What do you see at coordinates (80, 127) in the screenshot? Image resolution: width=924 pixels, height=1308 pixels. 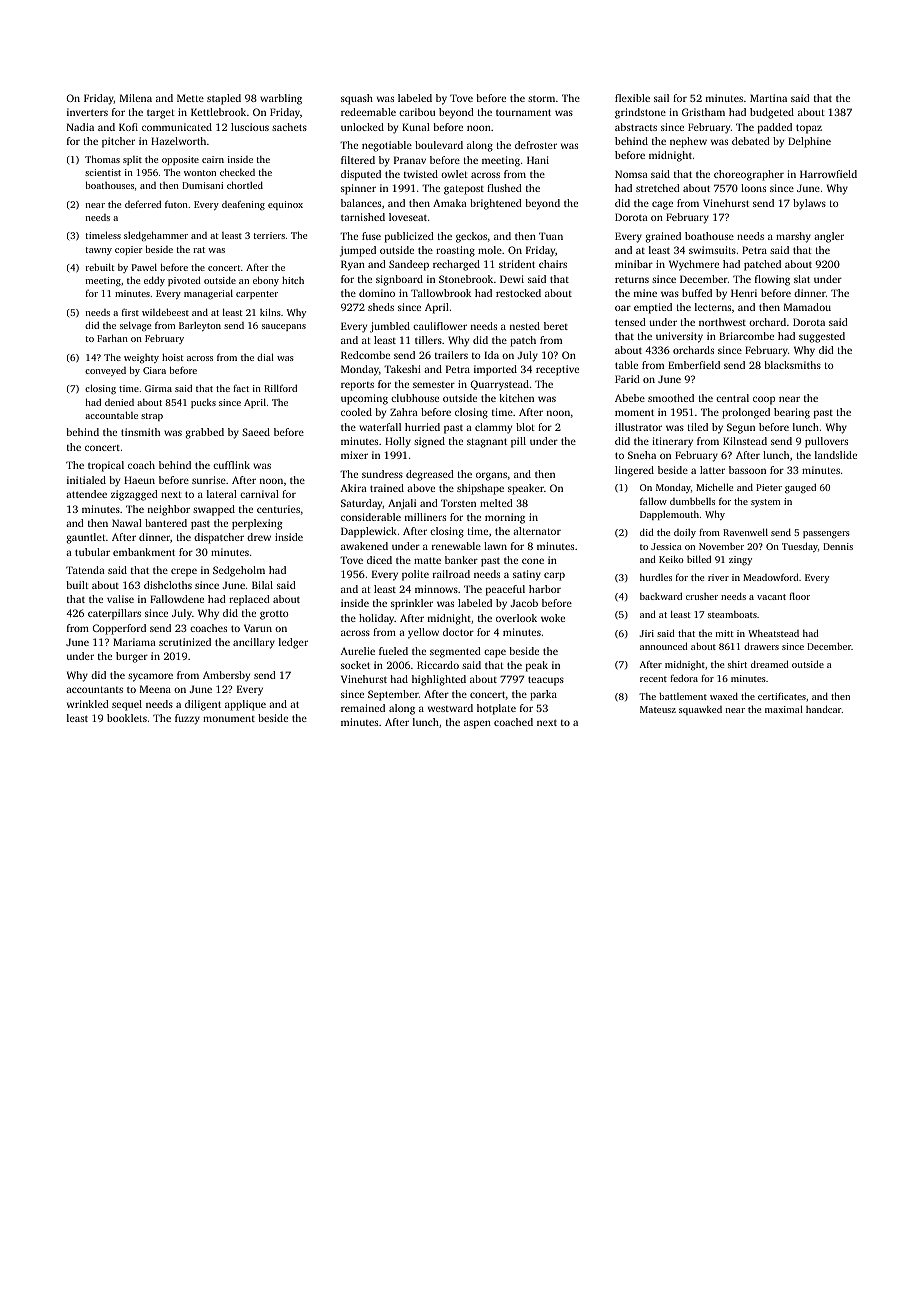 I see `Nadia` at bounding box center [80, 127].
